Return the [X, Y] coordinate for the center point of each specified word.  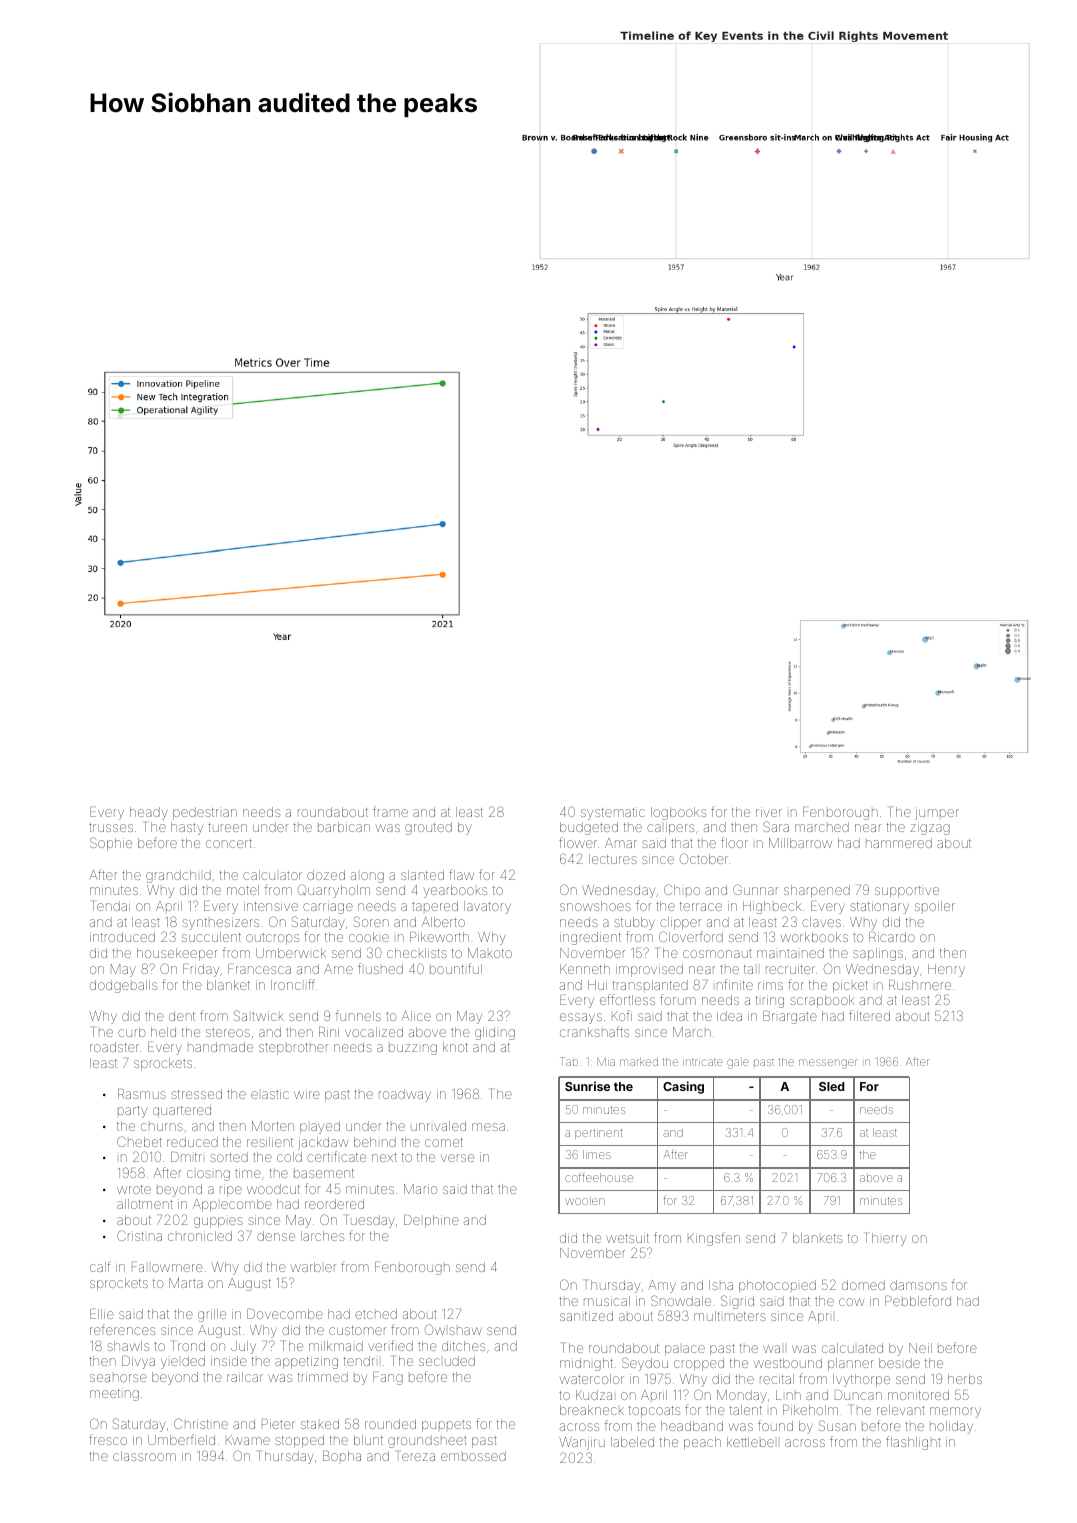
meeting [114, 1395]
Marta [186, 1283]
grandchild [178, 876]
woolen [585, 1201]
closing [208, 1175]
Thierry [886, 1239]
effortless [627, 999]
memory [955, 1412]
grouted [428, 828]
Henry [946, 970]
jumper [937, 813]
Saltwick [259, 1015]
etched [376, 1314]
